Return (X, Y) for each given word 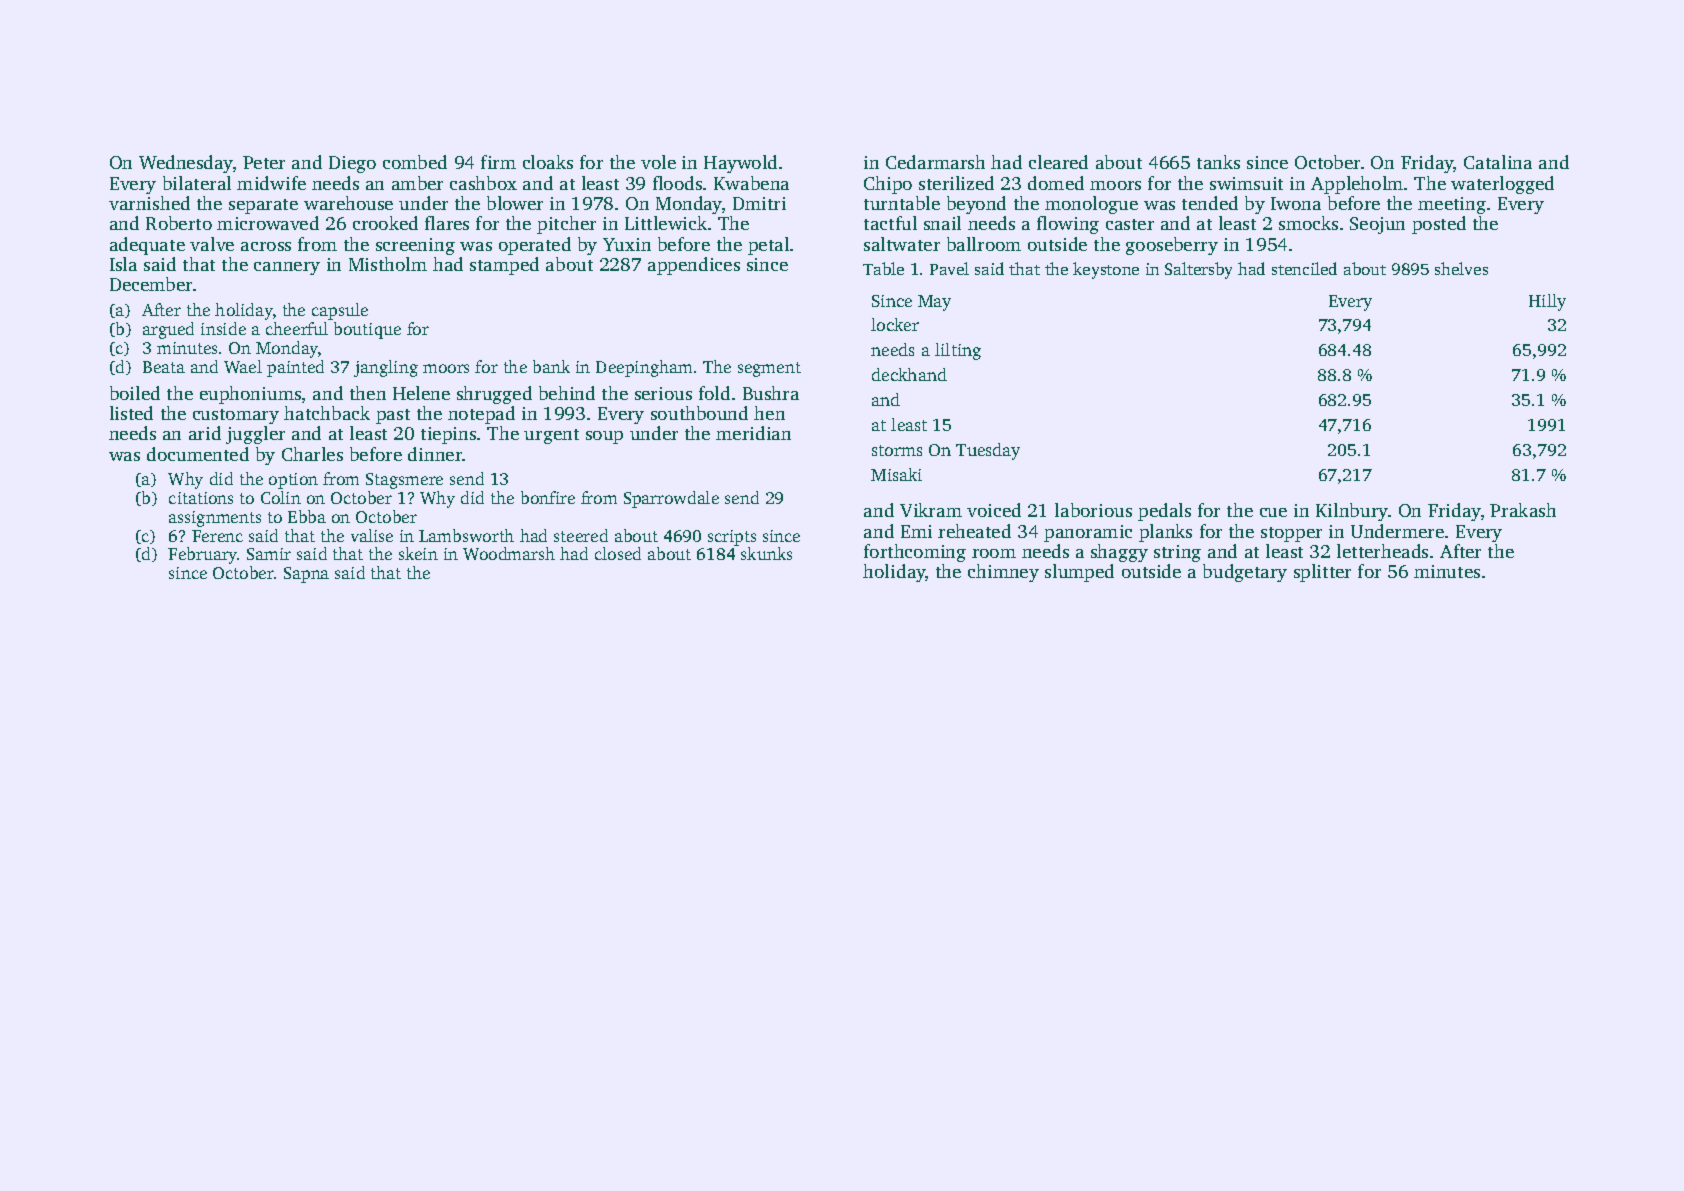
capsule (340, 311)
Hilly (1547, 302)
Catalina (1498, 162)
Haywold (740, 164)
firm (498, 162)
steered (581, 535)
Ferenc (217, 536)
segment (769, 369)
